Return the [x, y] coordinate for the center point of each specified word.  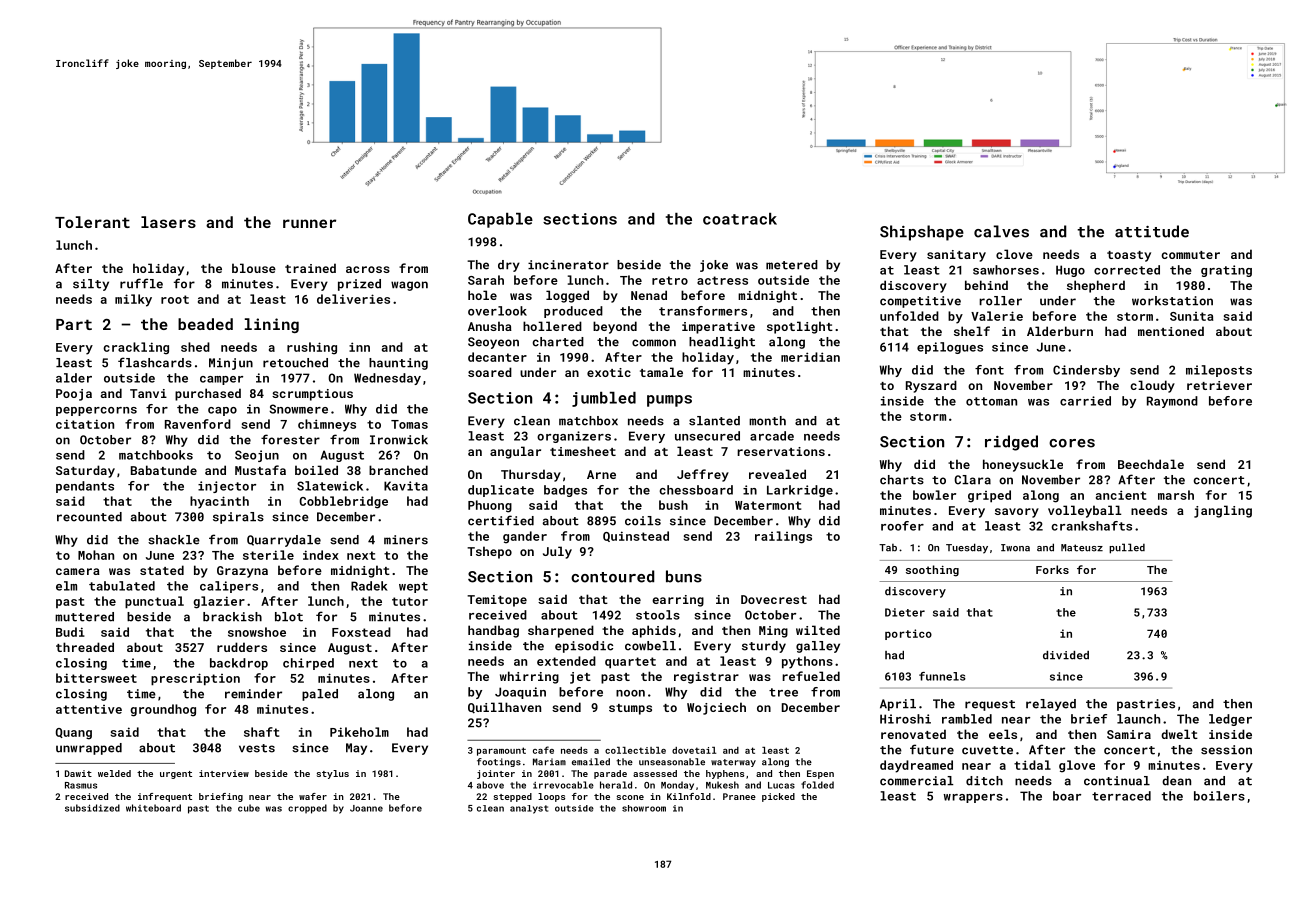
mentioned [1171, 331]
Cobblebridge [343, 502]
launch [1138, 719]
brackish [232, 617]
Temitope [497, 601]
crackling [136, 348]
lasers [168, 222]
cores [1072, 443]
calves [1001, 231]
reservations [781, 451]
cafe [543, 750]
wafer [313, 796]
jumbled [604, 399]
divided [1066, 655]
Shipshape [922, 233]
